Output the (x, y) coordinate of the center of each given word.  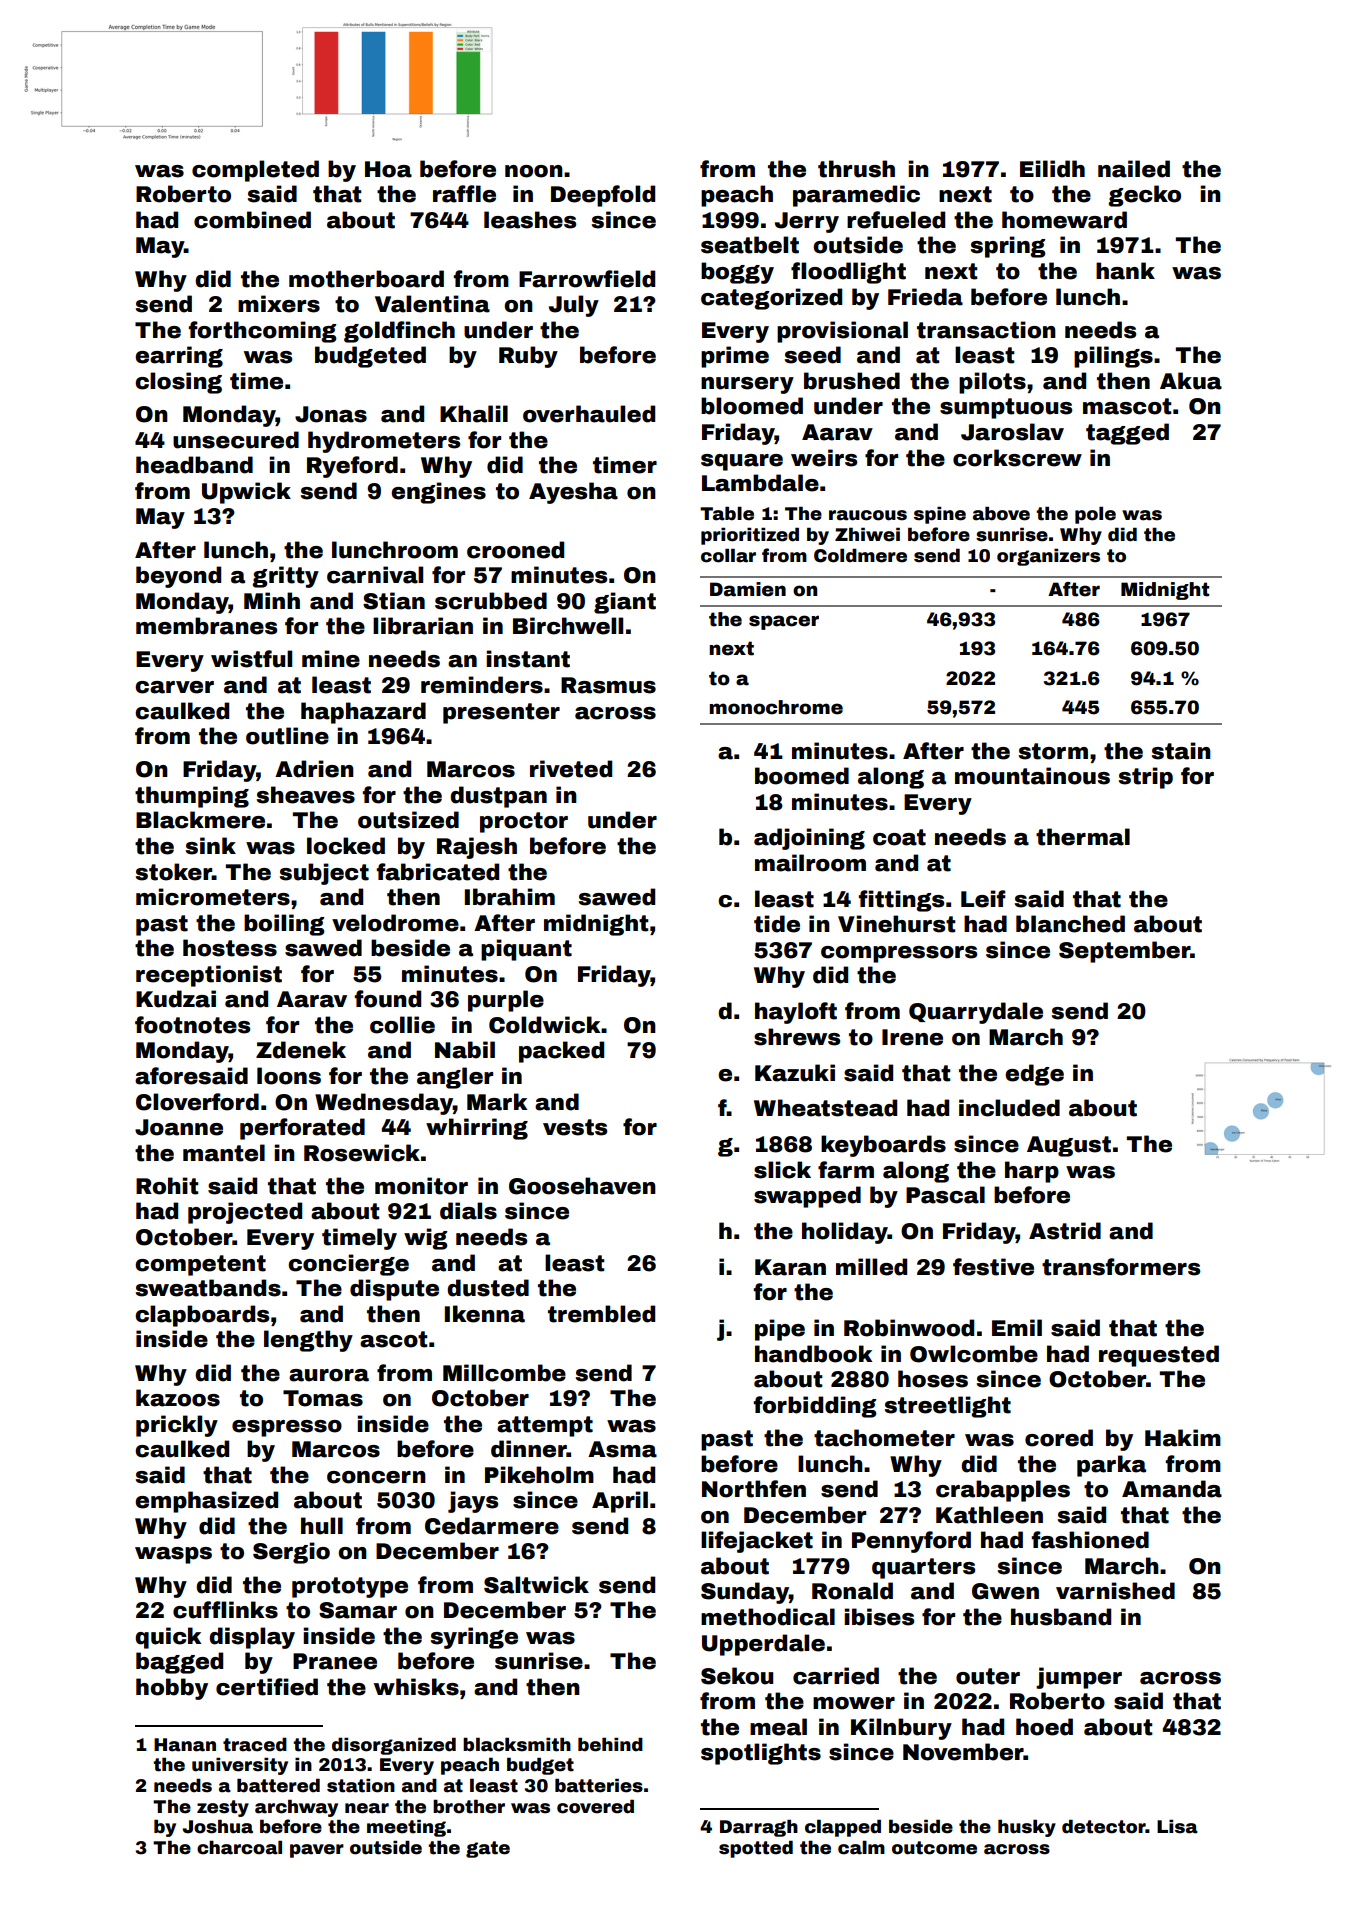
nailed (1134, 169)
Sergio (291, 1553)
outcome (934, 1848)
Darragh (759, 1828)
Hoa (388, 169)
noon (534, 171)
